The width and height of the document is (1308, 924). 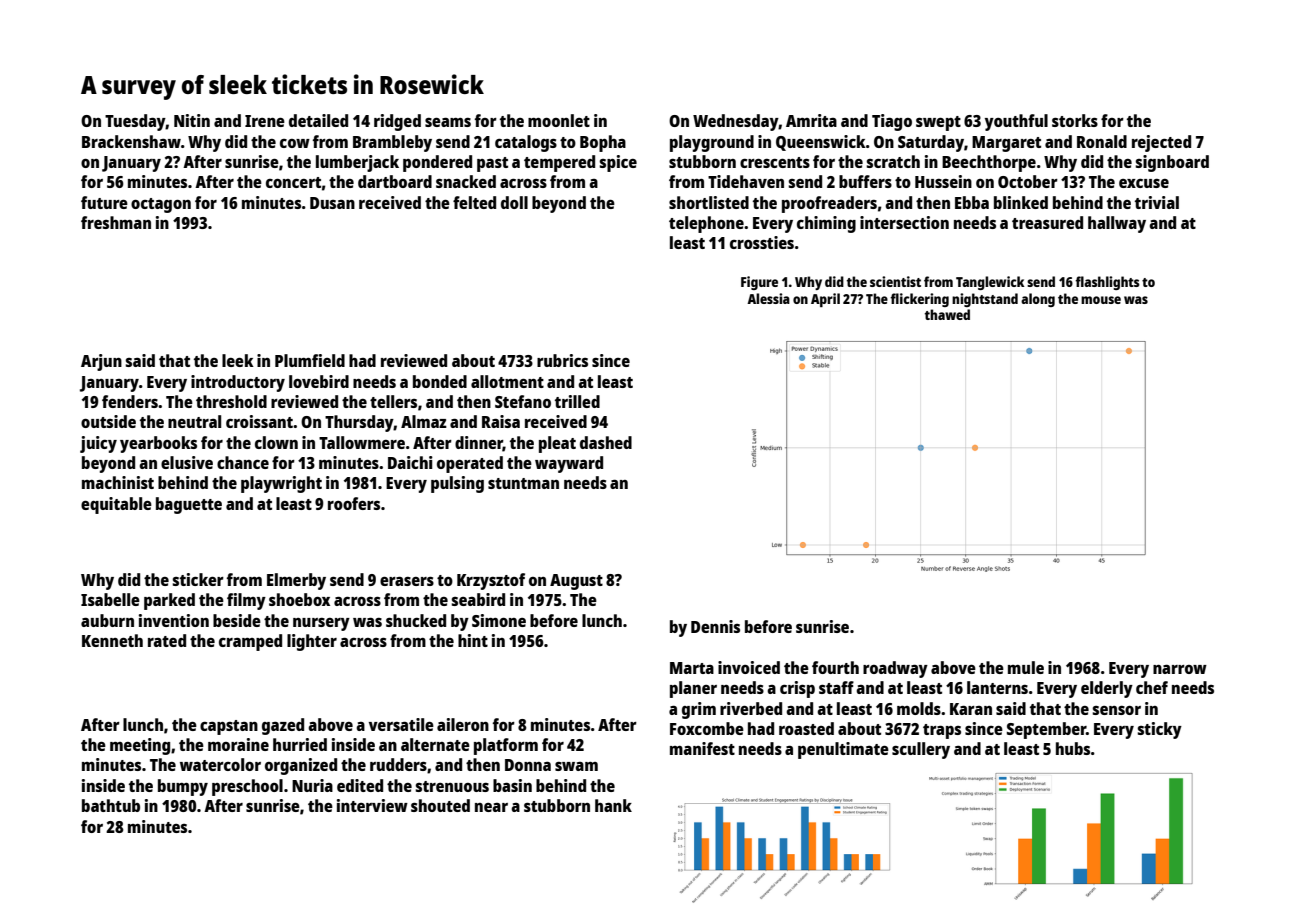 I want to click on Nitin, so click(x=192, y=120).
